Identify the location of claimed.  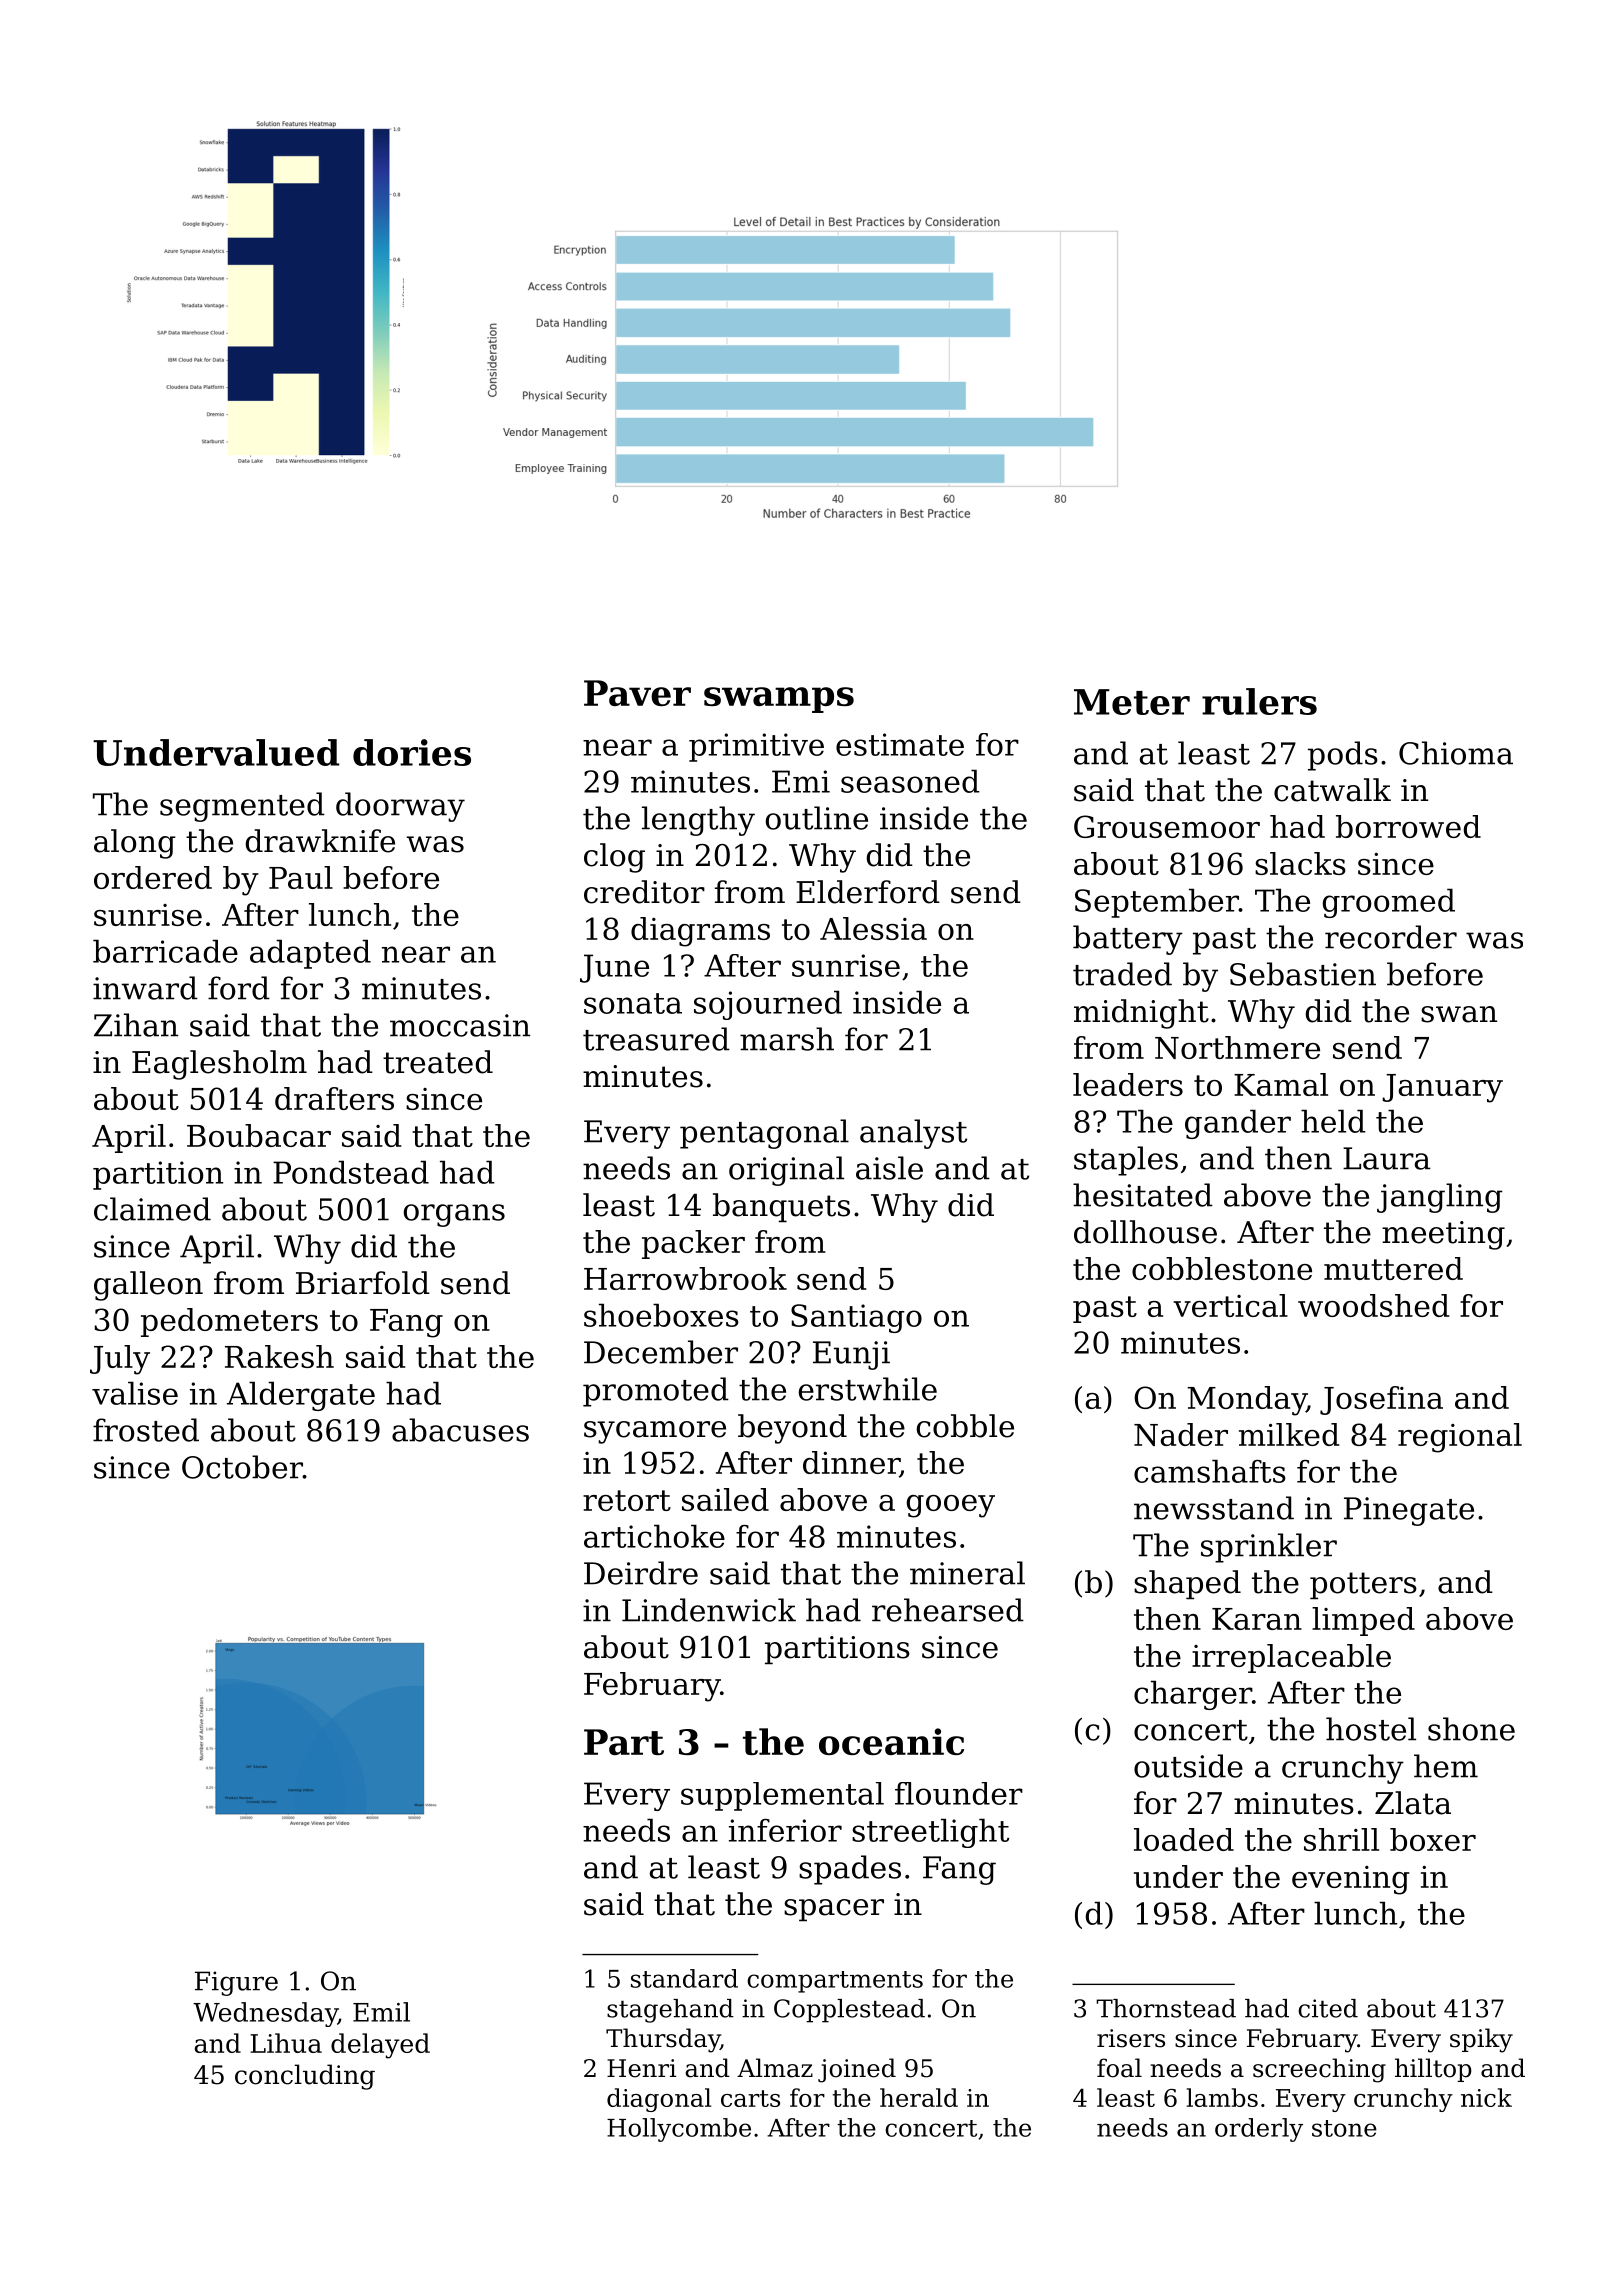
(152, 1209).
